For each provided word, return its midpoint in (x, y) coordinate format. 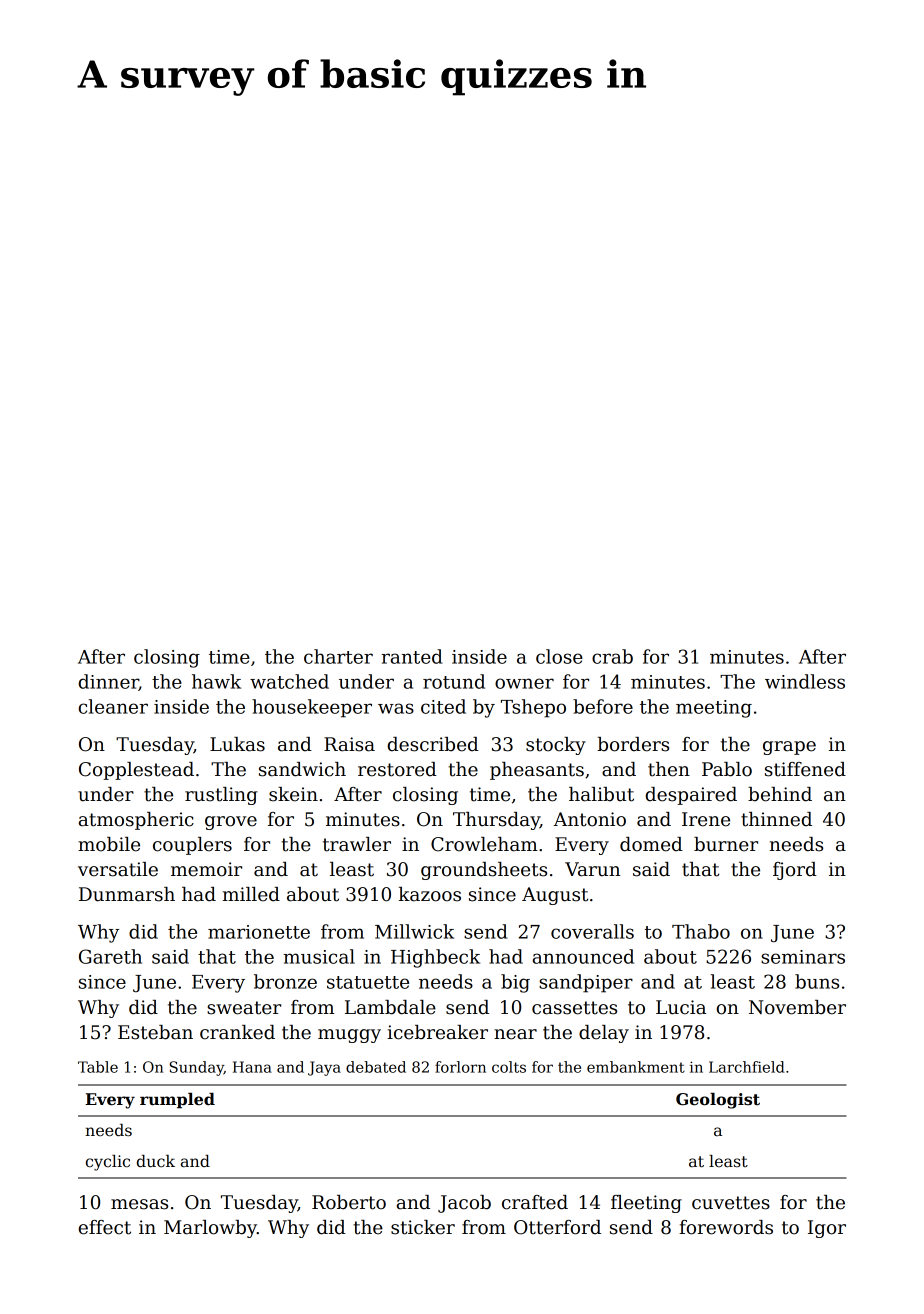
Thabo (701, 931)
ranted (411, 656)
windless (805, 681)
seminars (803, 957)
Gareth (110, 956)
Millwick (414, 931)
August (555, 896)
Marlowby (210, 1229)
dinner (108, 682)
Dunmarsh (127, 894)
